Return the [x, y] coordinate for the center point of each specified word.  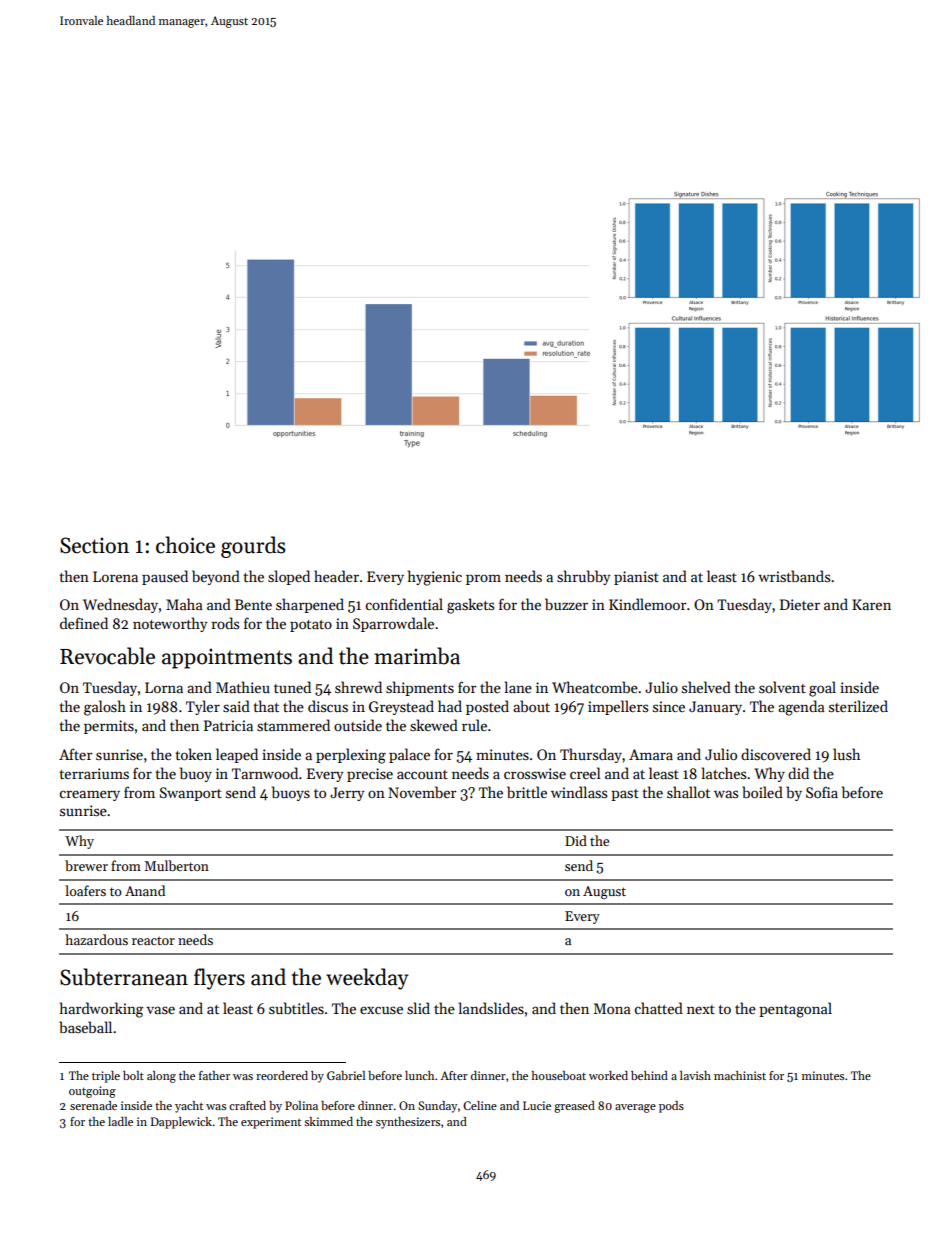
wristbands [794, 576]
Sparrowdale [393, 624]
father [214, 1075]
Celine [480, 1105]
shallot [688, 792]
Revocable [107, 656]
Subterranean [124, 977]
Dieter [800, 604]
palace [409, 755]
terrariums [94, 773]
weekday [367, 979]
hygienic [435, 578]
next [701, 1009]
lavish [695, 1075]
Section [94, 545]
